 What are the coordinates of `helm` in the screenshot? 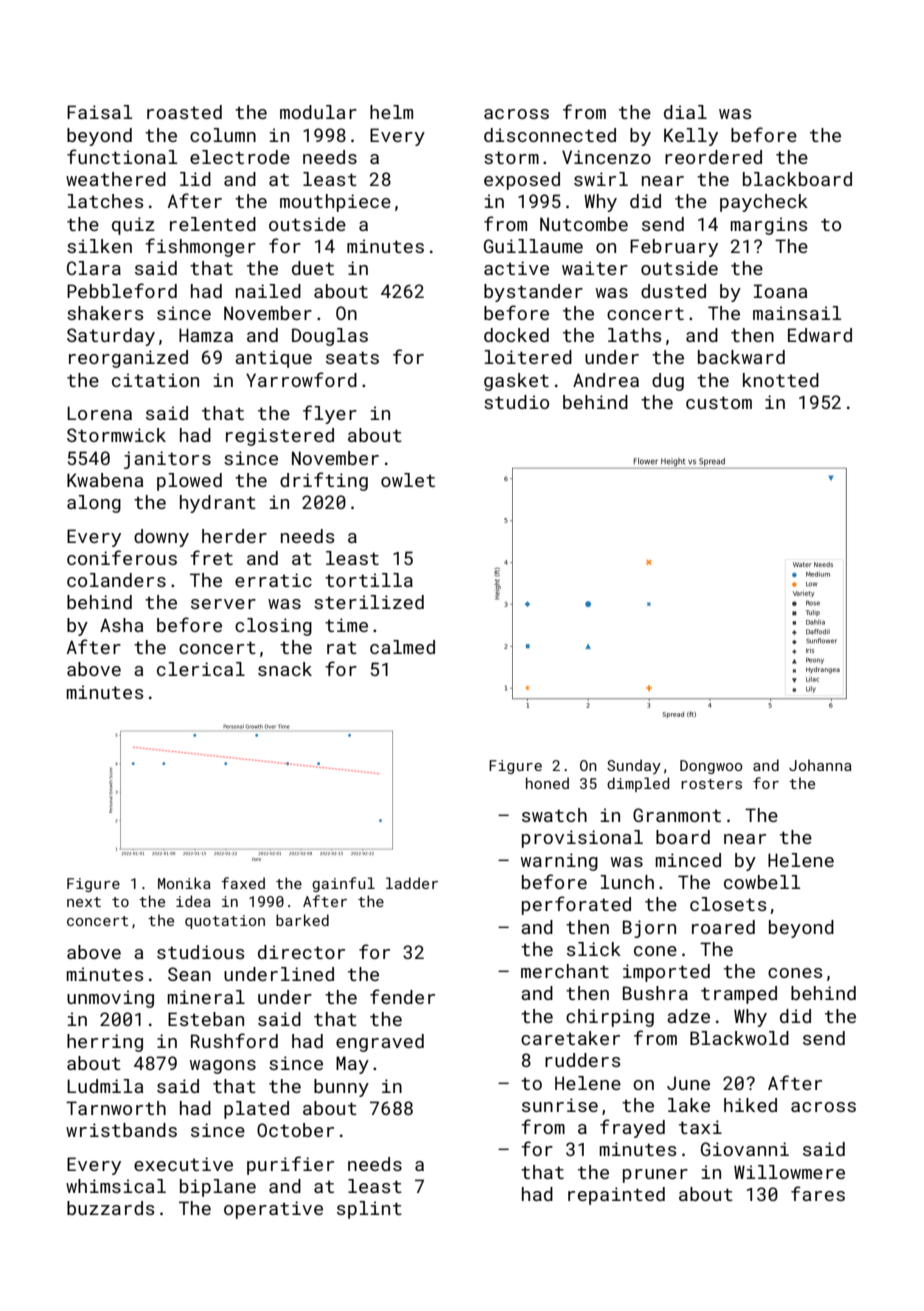 It's located at (391, 112).
